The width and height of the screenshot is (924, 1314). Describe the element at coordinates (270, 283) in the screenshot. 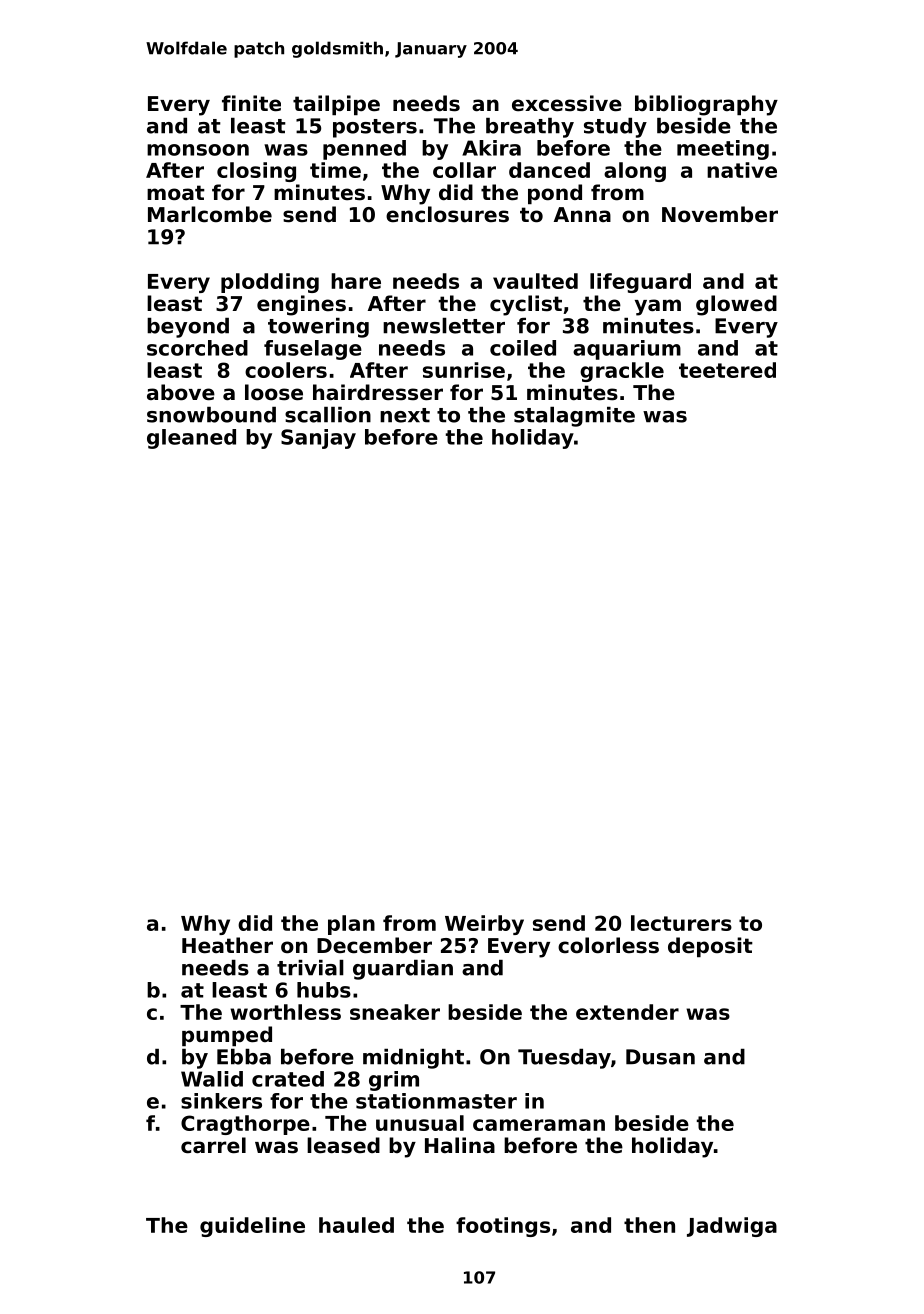

I see `plodding` at that location.
